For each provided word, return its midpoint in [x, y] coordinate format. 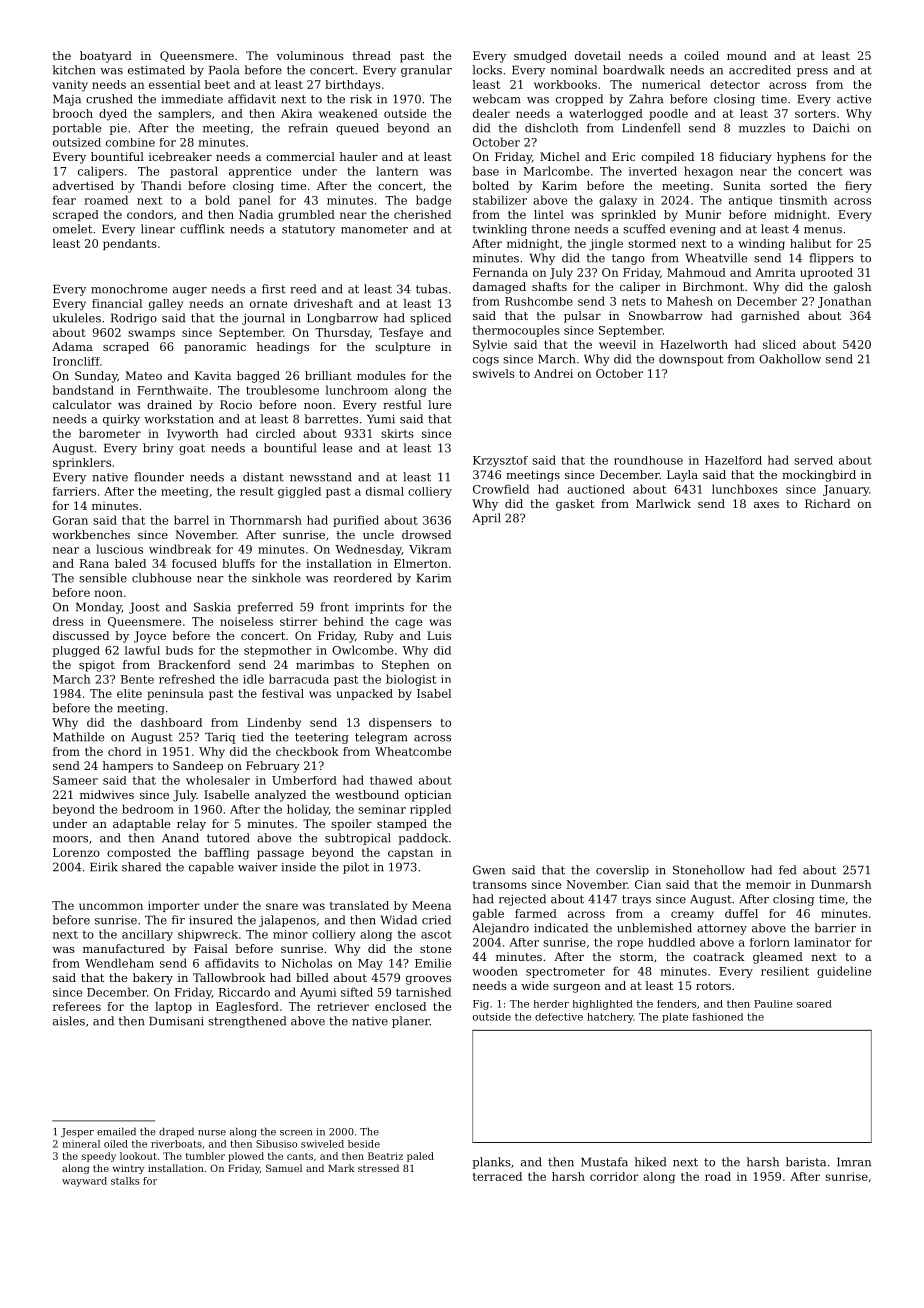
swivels [494, 373]
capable [211, 868]
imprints [379, 608]
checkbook [307, 751]
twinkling [499, 230]
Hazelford [733, 460]
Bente [137, 679]
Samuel [284, 1168]
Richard [827, 503]
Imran [854, 1162]
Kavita [213, 375]
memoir [768, 884]
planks [491, 1163]
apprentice [260, 172]
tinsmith [803, 200]
